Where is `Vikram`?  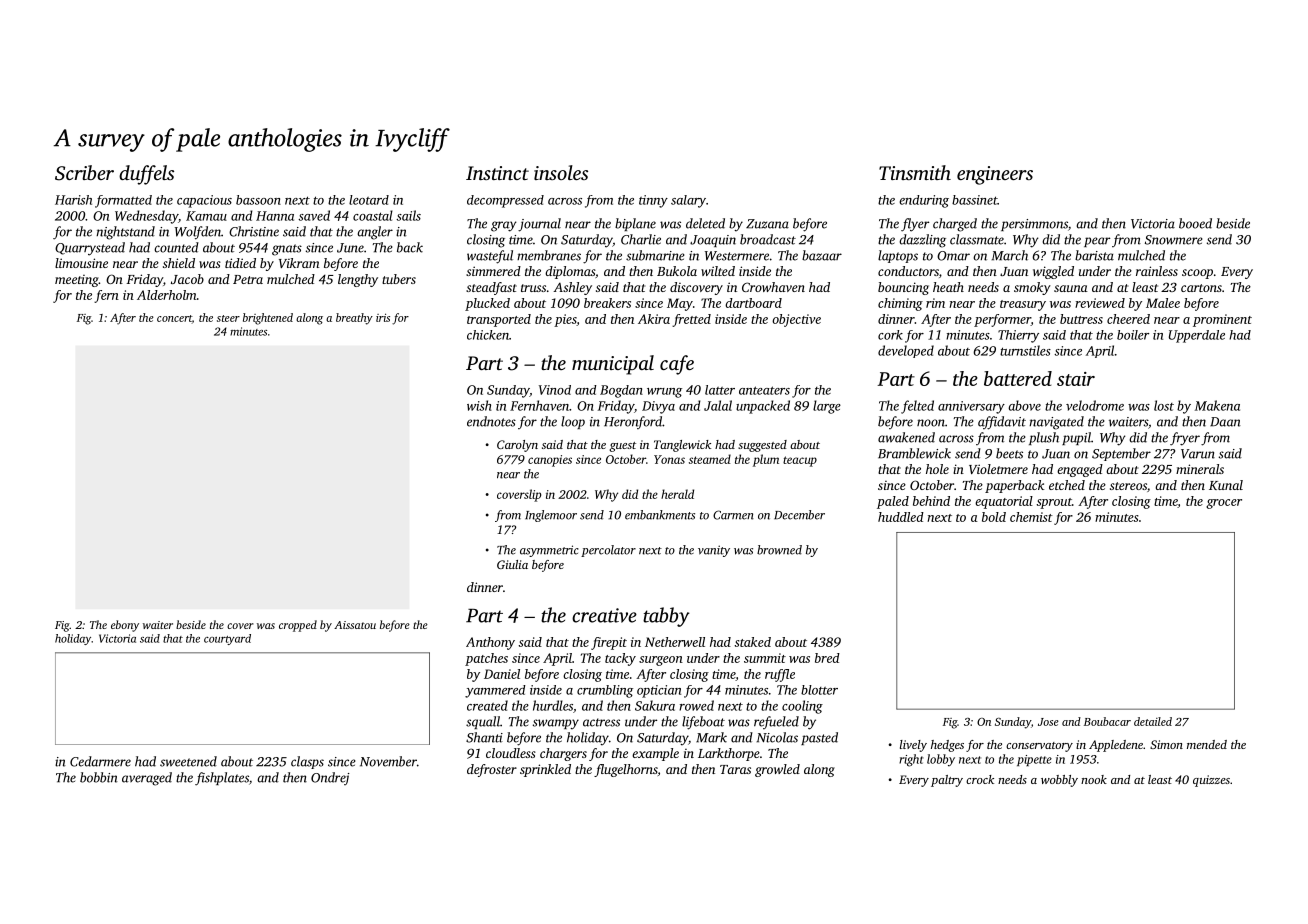
Vikram is located at coordinates (299, 263).
